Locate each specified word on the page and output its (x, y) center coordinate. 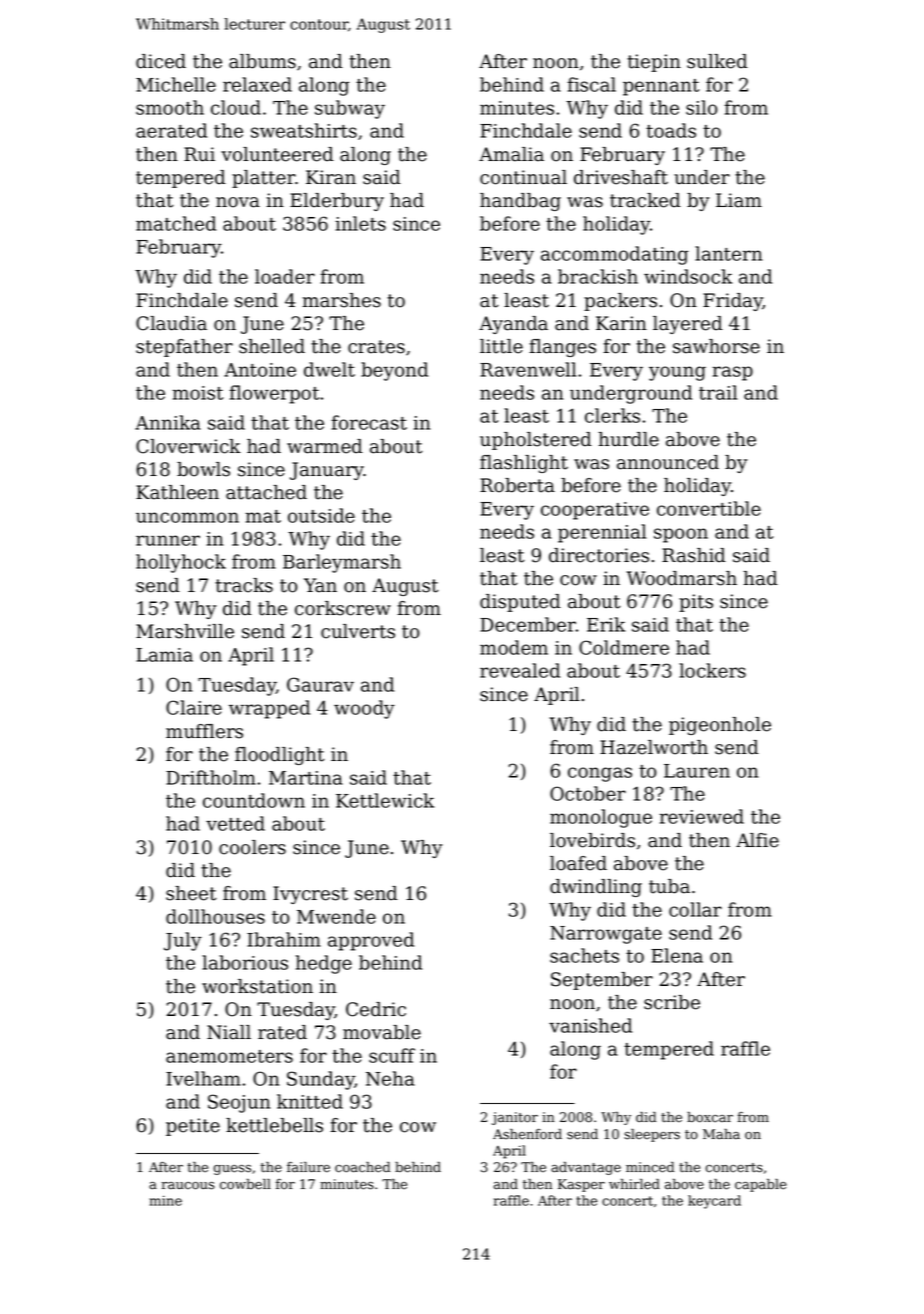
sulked (717, 61)
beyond (394, 371)
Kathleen (177, 492)
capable (761, 1185)
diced (161, 61)
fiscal (591, 84)
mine (166, 1200)
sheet (191, 893)
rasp (732, 373)
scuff (392, 1055)
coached (362, 1167)
